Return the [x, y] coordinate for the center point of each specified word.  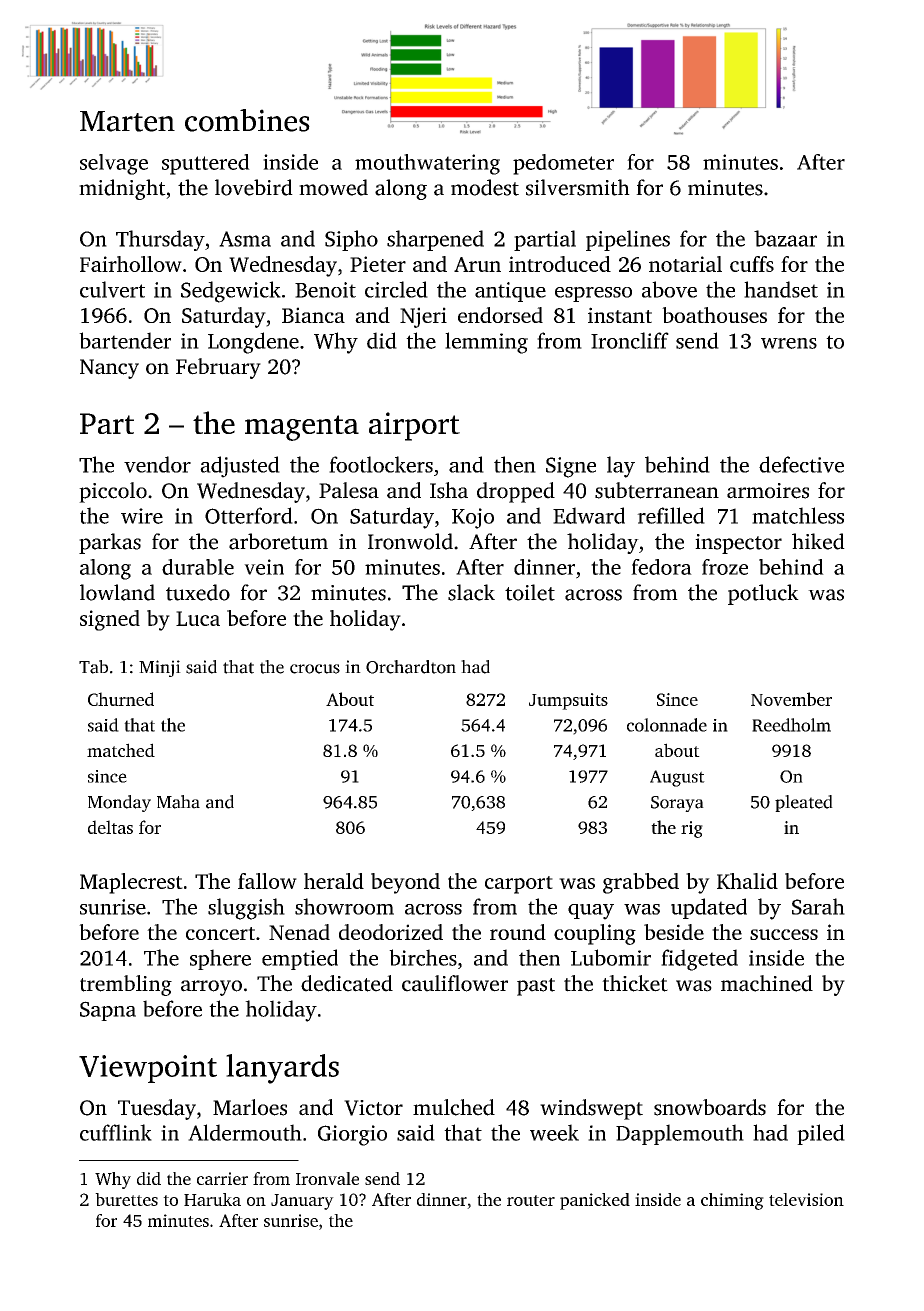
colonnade [667, 725]
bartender [125, 340]
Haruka [212, 1199]
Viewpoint [148, 1069]
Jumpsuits [568, 701]
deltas [110, 827]
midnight [122, 189]
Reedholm [791, 725]
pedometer [563, 164]
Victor [373, 1108]
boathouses [714, 315]
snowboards [710, 1107]
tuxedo [198, 592]
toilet [530, 592]
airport [414, 426]
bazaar [785, 238]
